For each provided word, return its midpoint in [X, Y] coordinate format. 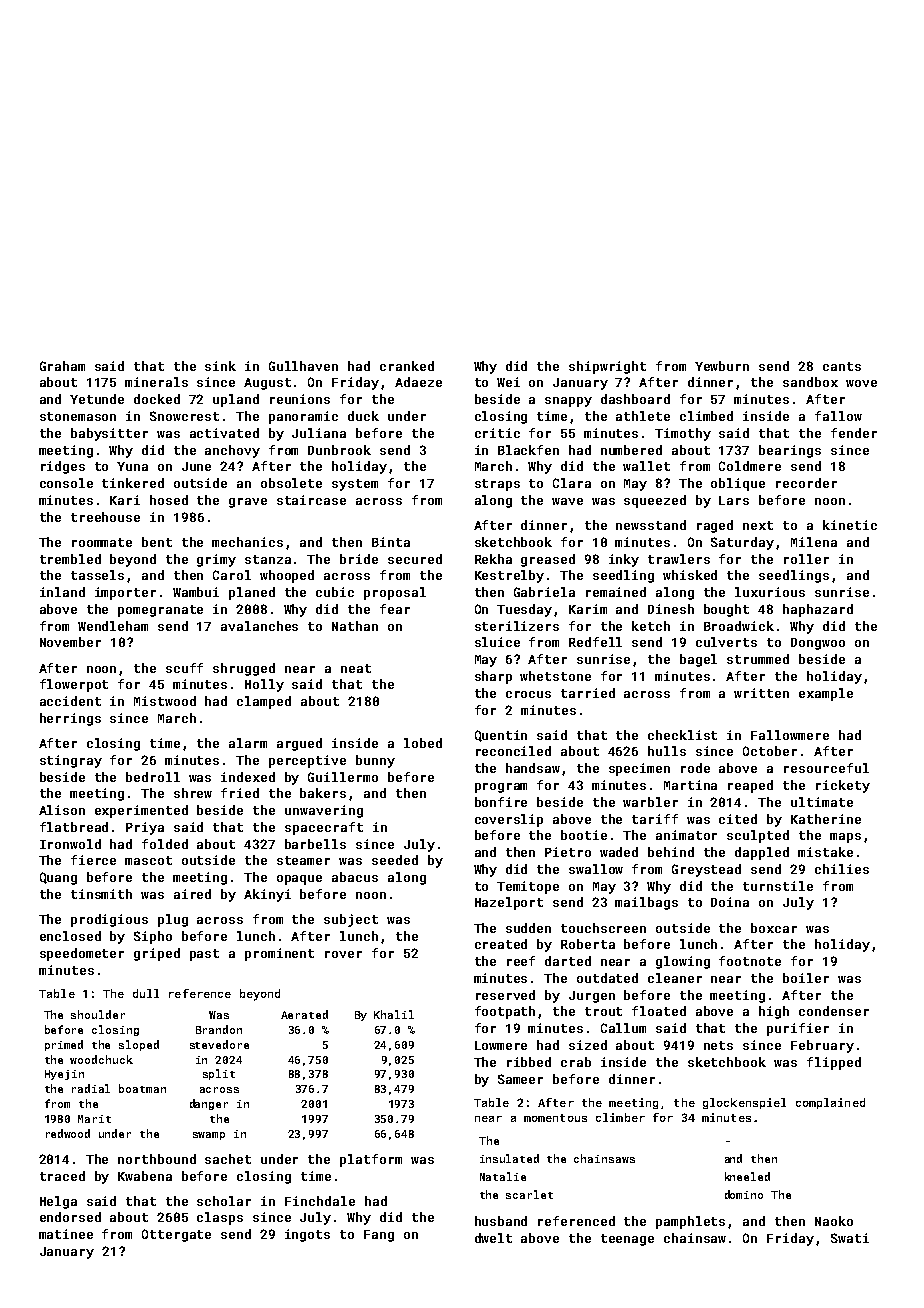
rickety [843, 786]
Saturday [742, 543]
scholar [224, 1201]
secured [415, 559]
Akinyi [267, 895]
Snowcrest [184, 416]
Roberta [588, 944]
